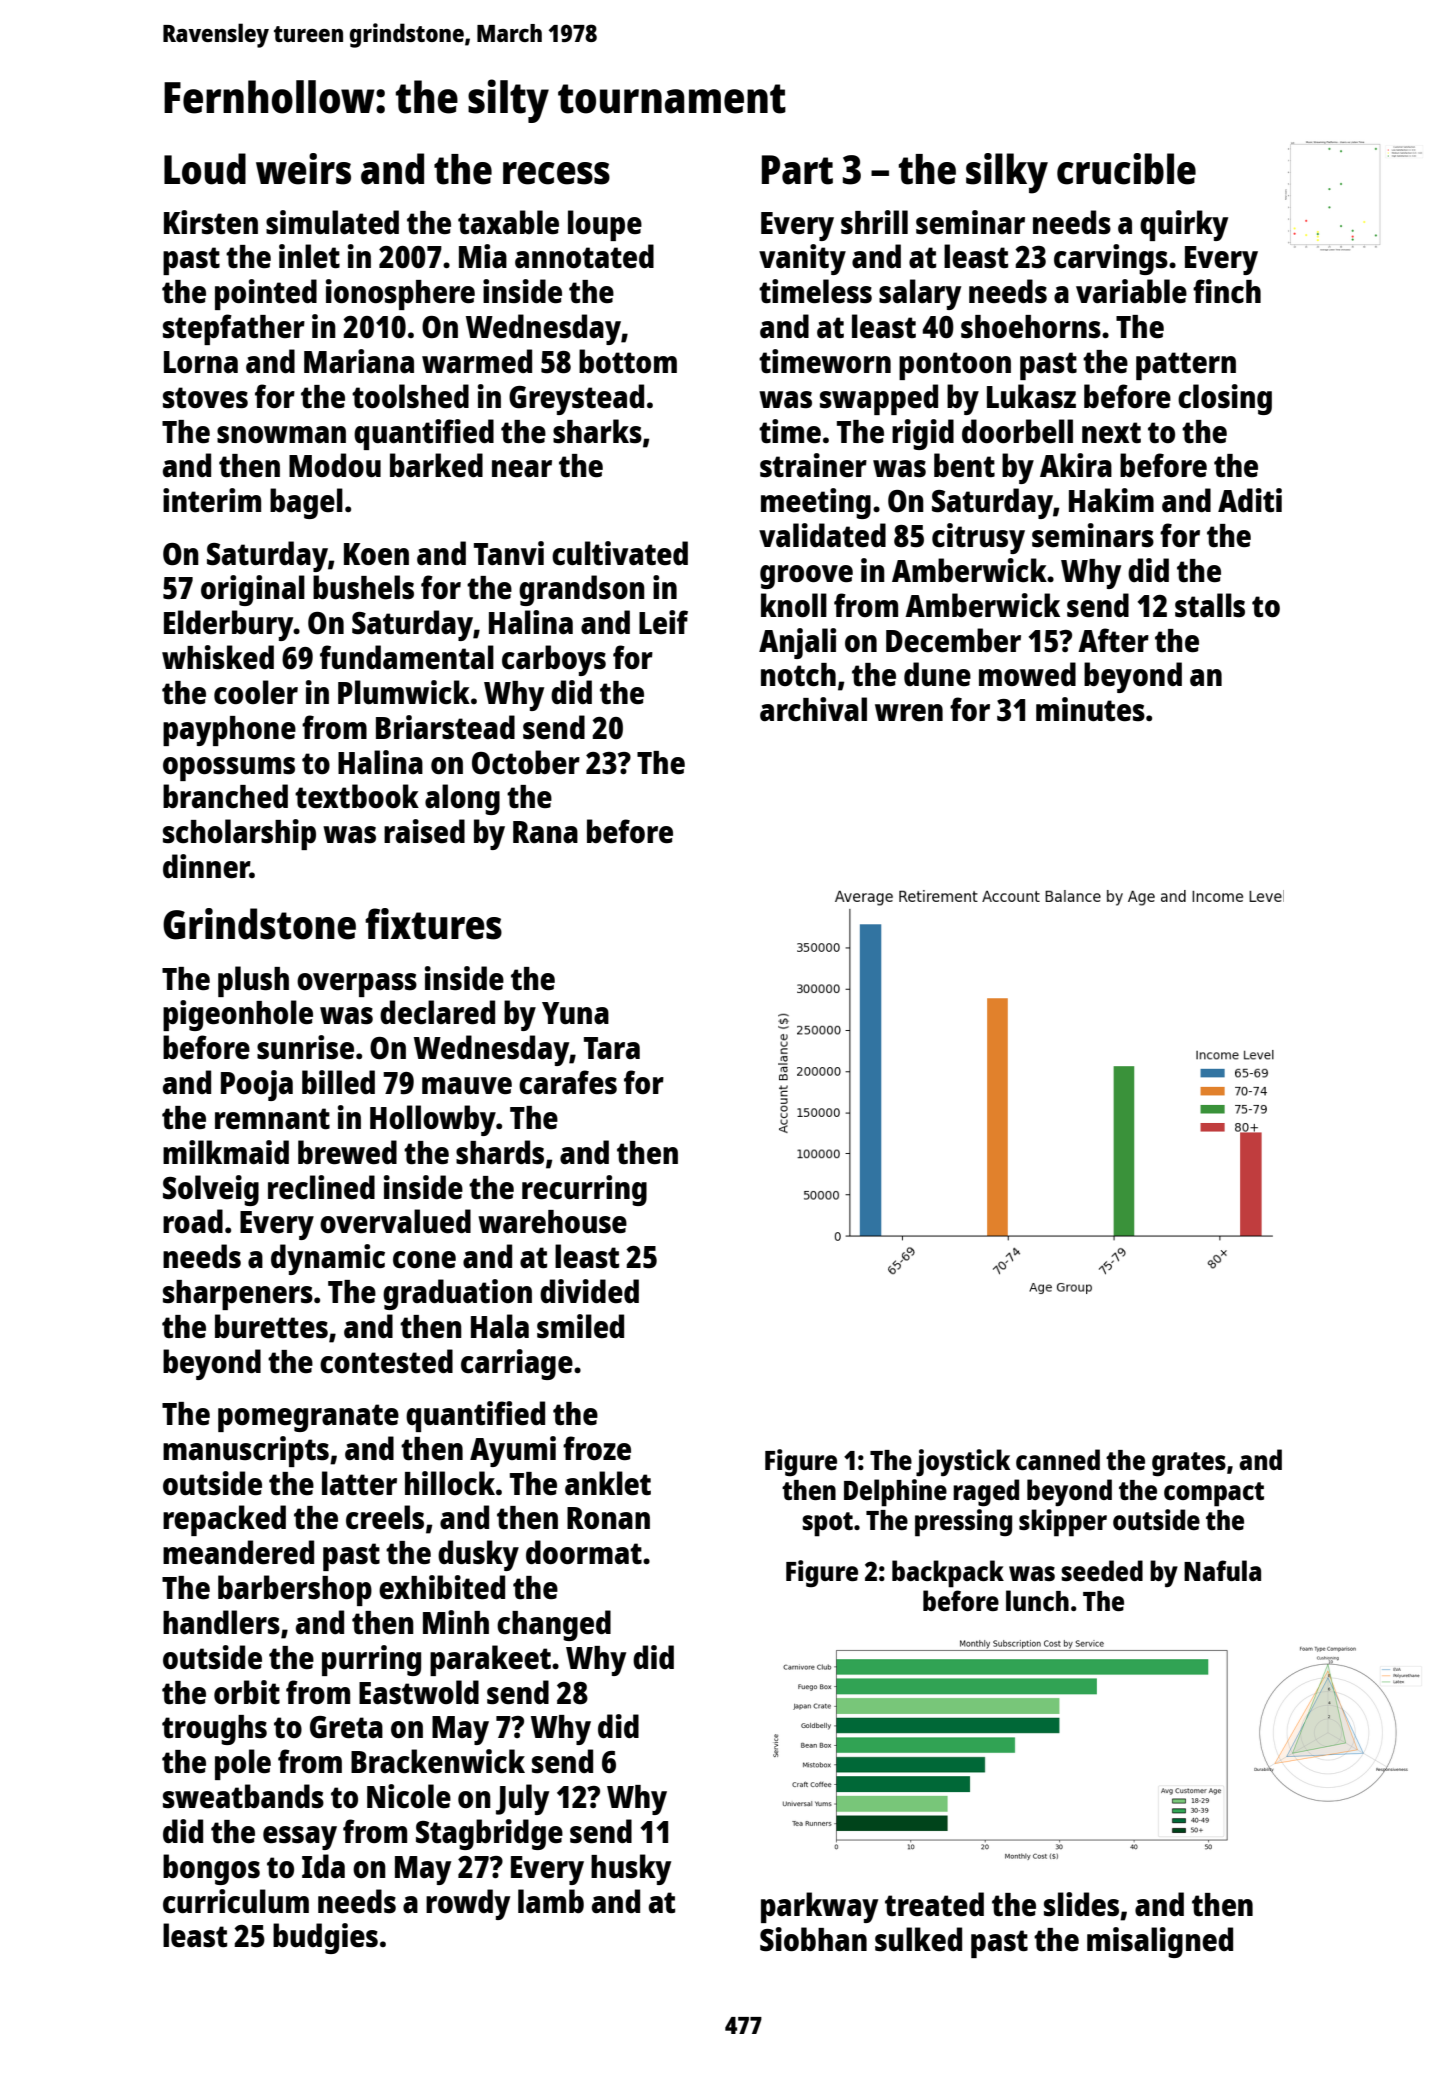  I want to click on rowdy, so click(468, 1904).
